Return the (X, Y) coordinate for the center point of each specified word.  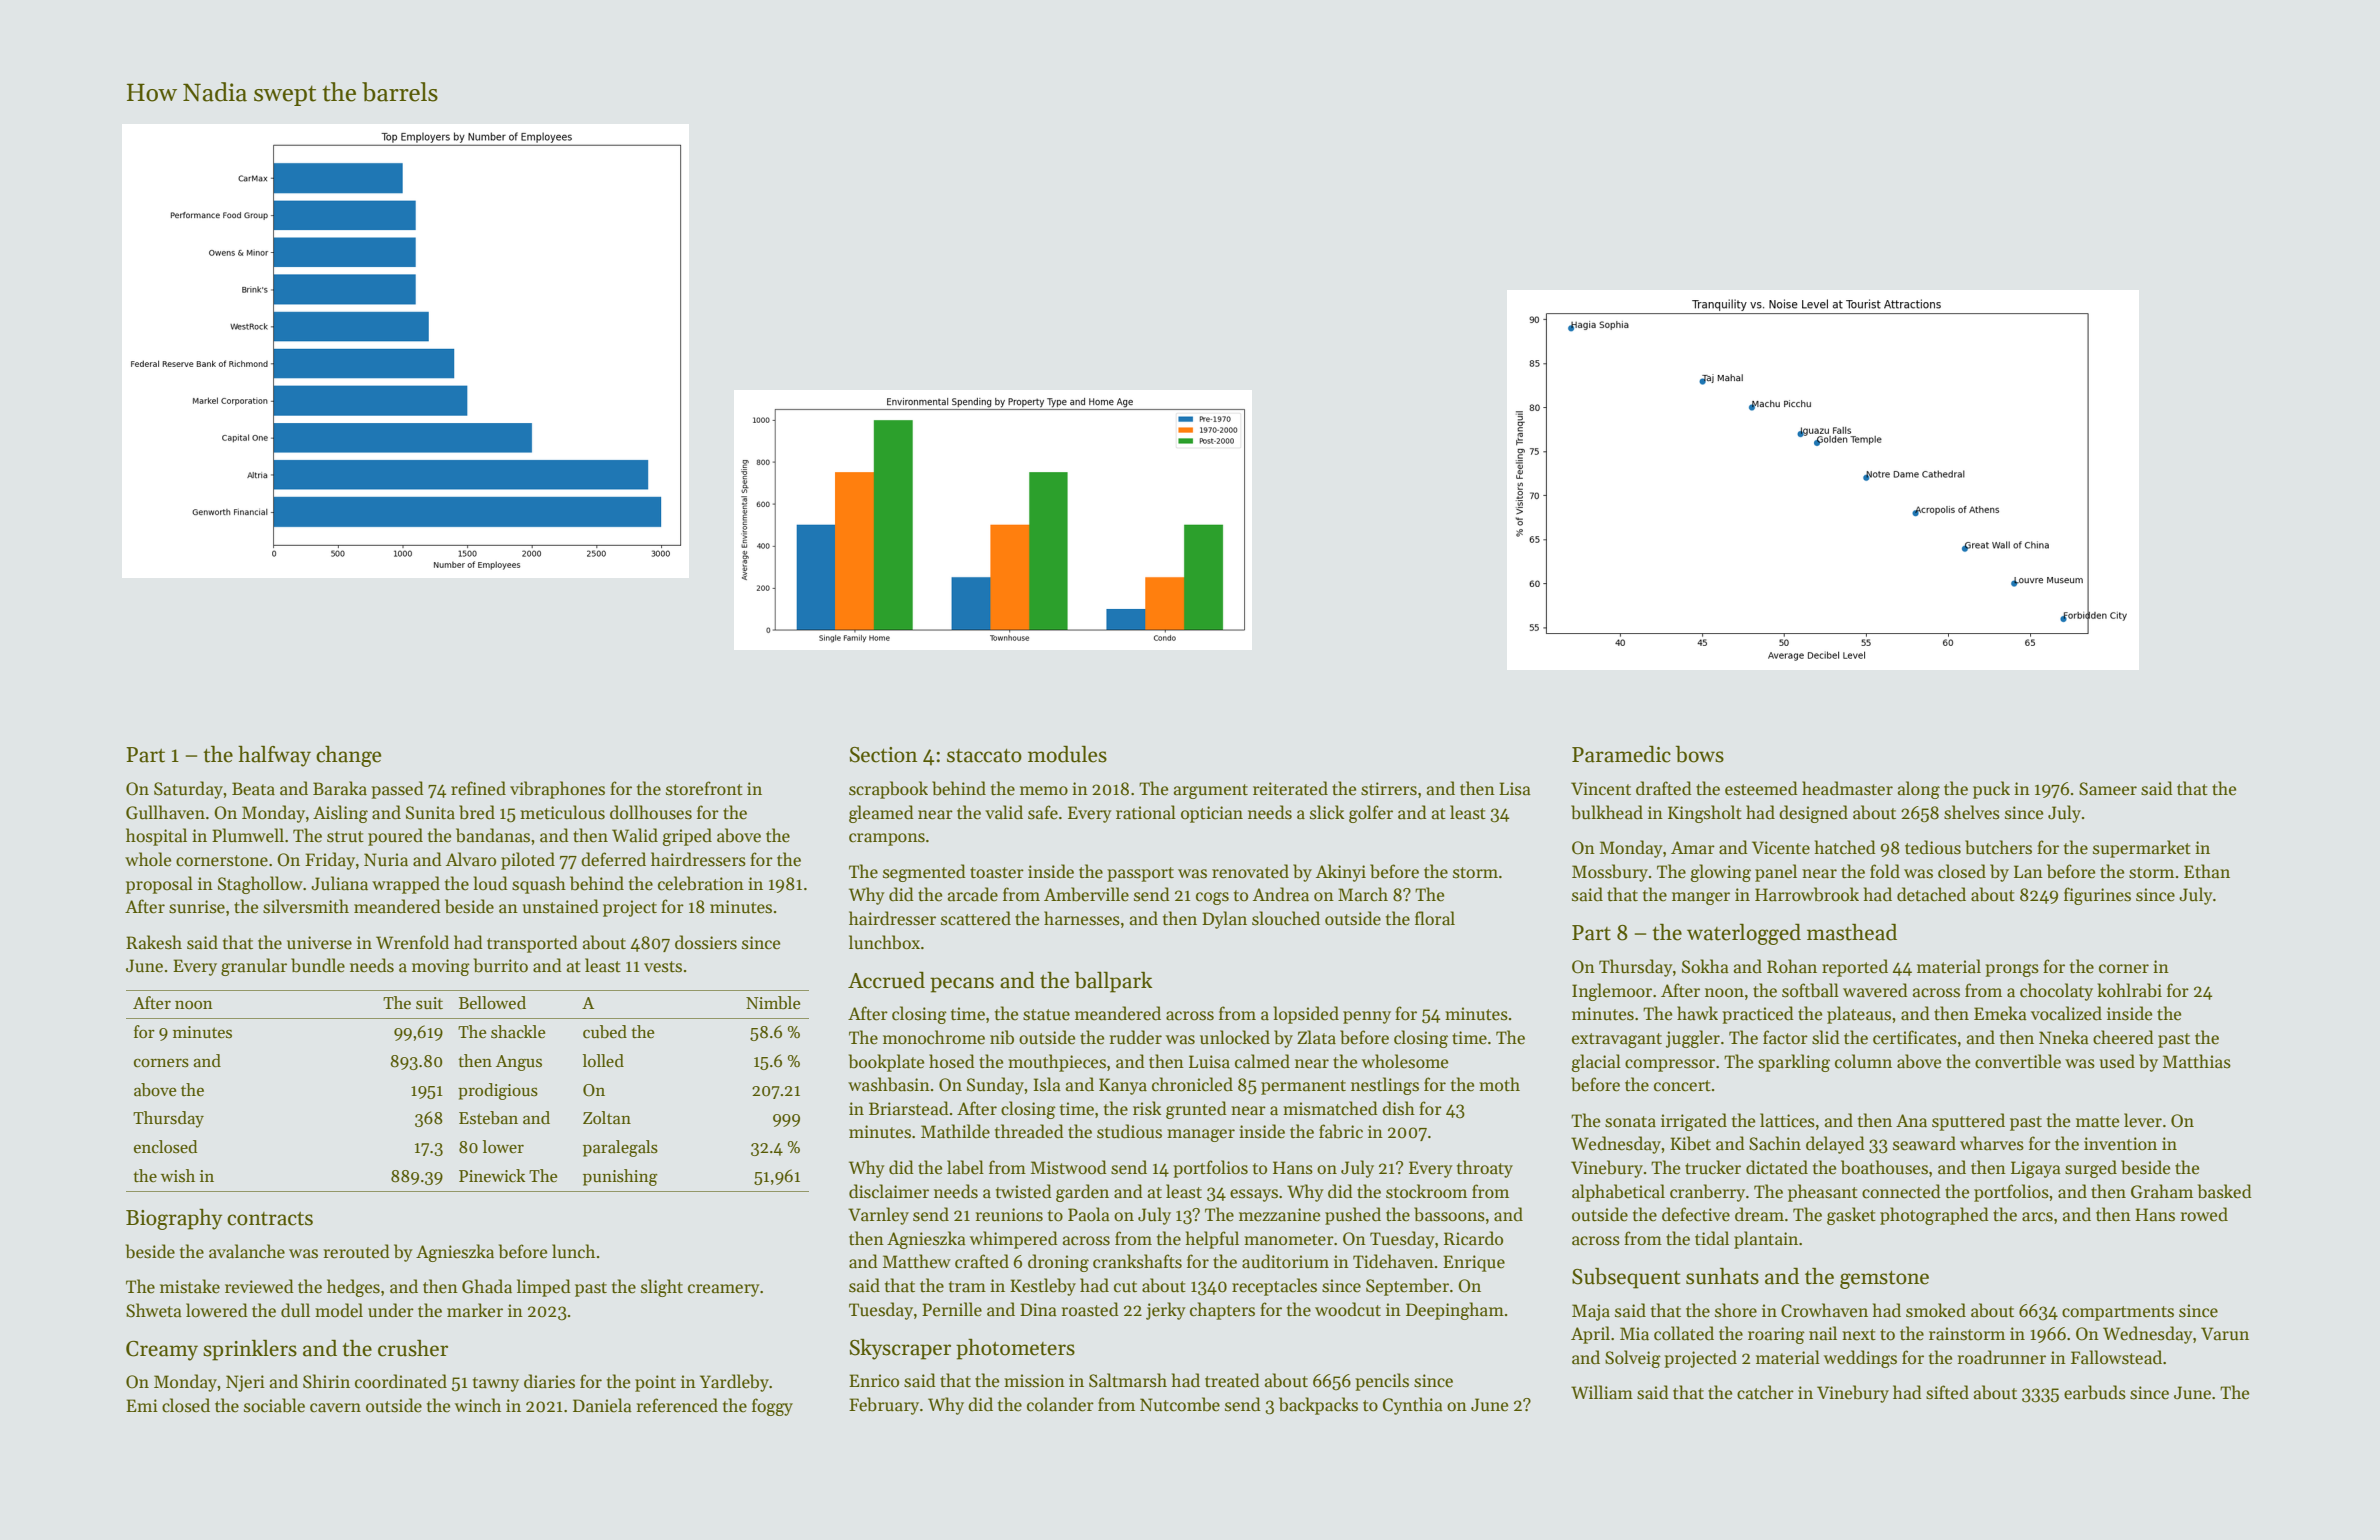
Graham (2162, 1191)
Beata (253, 789)
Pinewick (492, 1176)
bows (1700, 754)
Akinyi (1341, 873)
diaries (549, 1381)
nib (1002, 1037)
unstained (560, 906)
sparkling (1794, 1063)
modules (1067, 754)
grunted (1196, 1110)
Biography (174, 1219)
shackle (518, 1032)
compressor (1670, 1065)
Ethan (2207, 871)
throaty (1485, 1169)
